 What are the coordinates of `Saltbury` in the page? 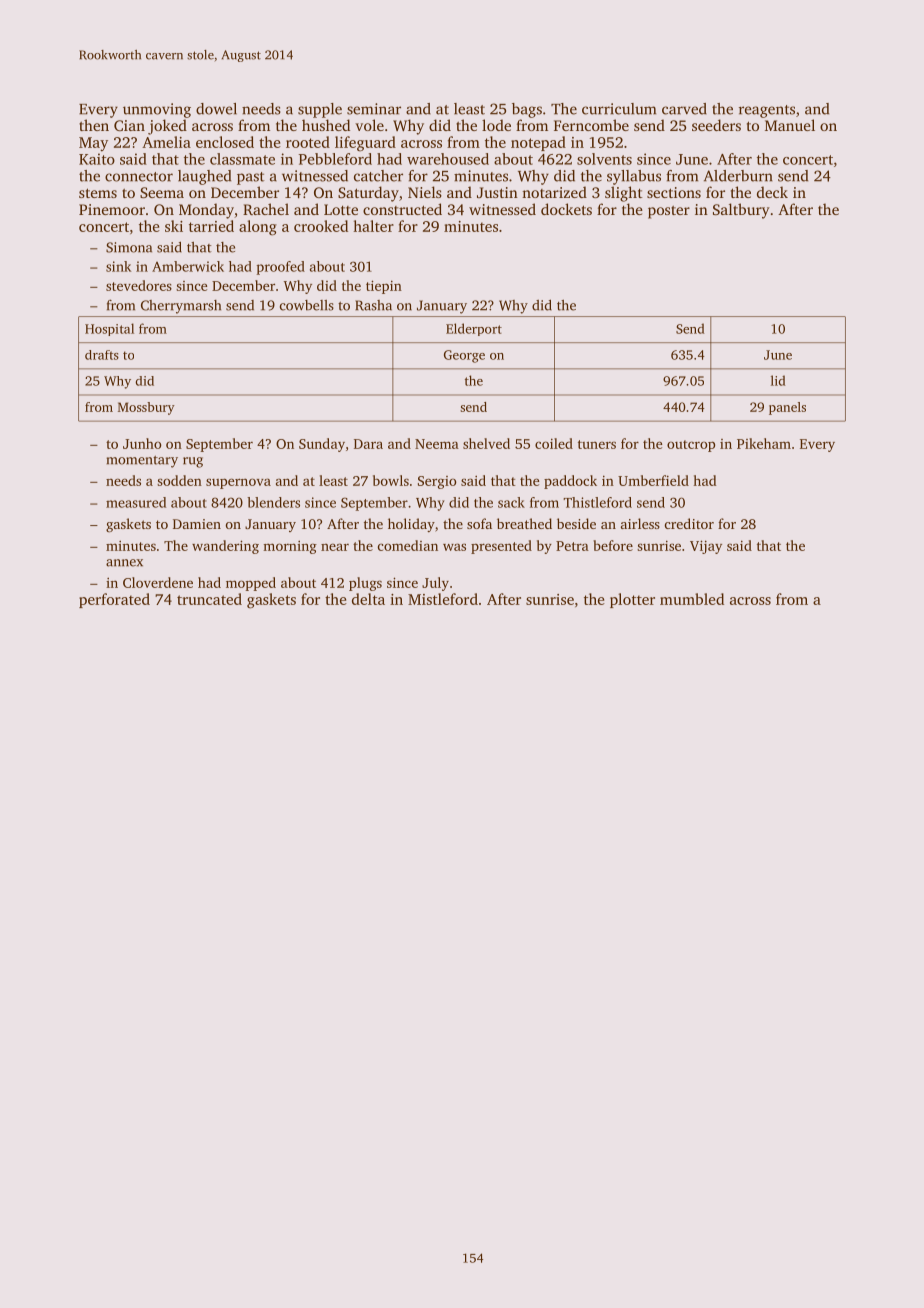 It's located at (741, 211).
